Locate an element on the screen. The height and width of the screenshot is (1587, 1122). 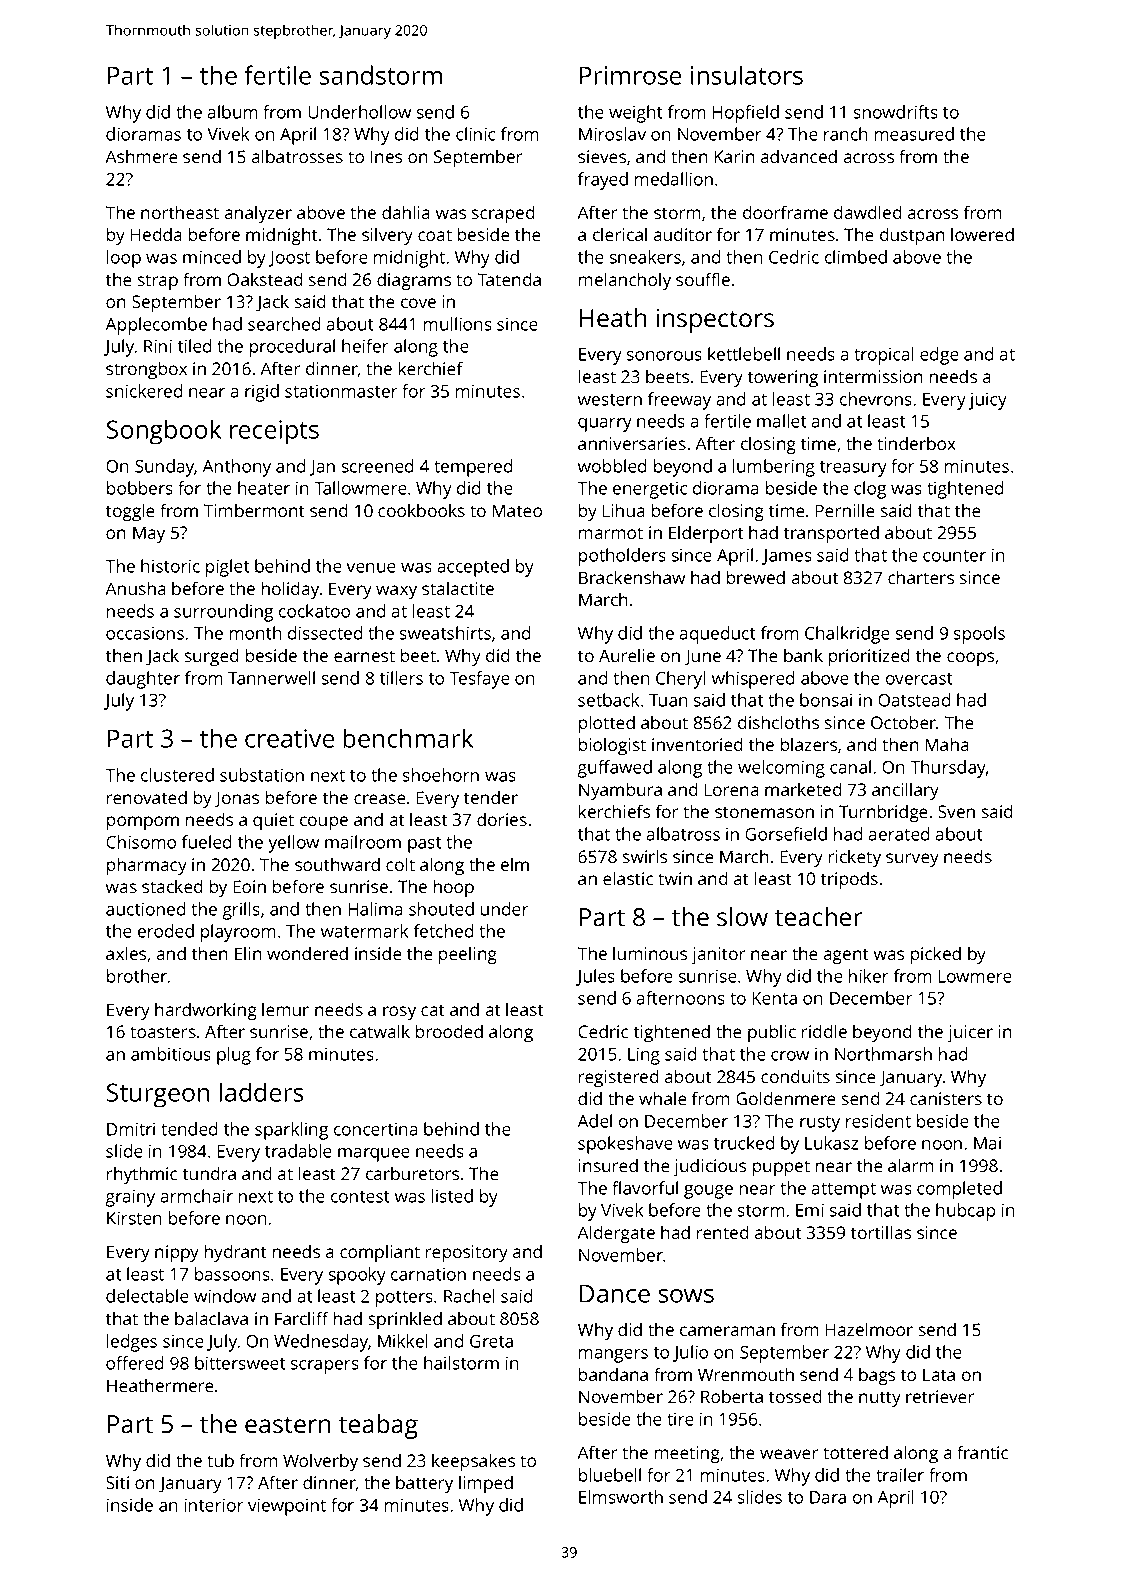
bittersweet is located at coordinates (240, 1363).
